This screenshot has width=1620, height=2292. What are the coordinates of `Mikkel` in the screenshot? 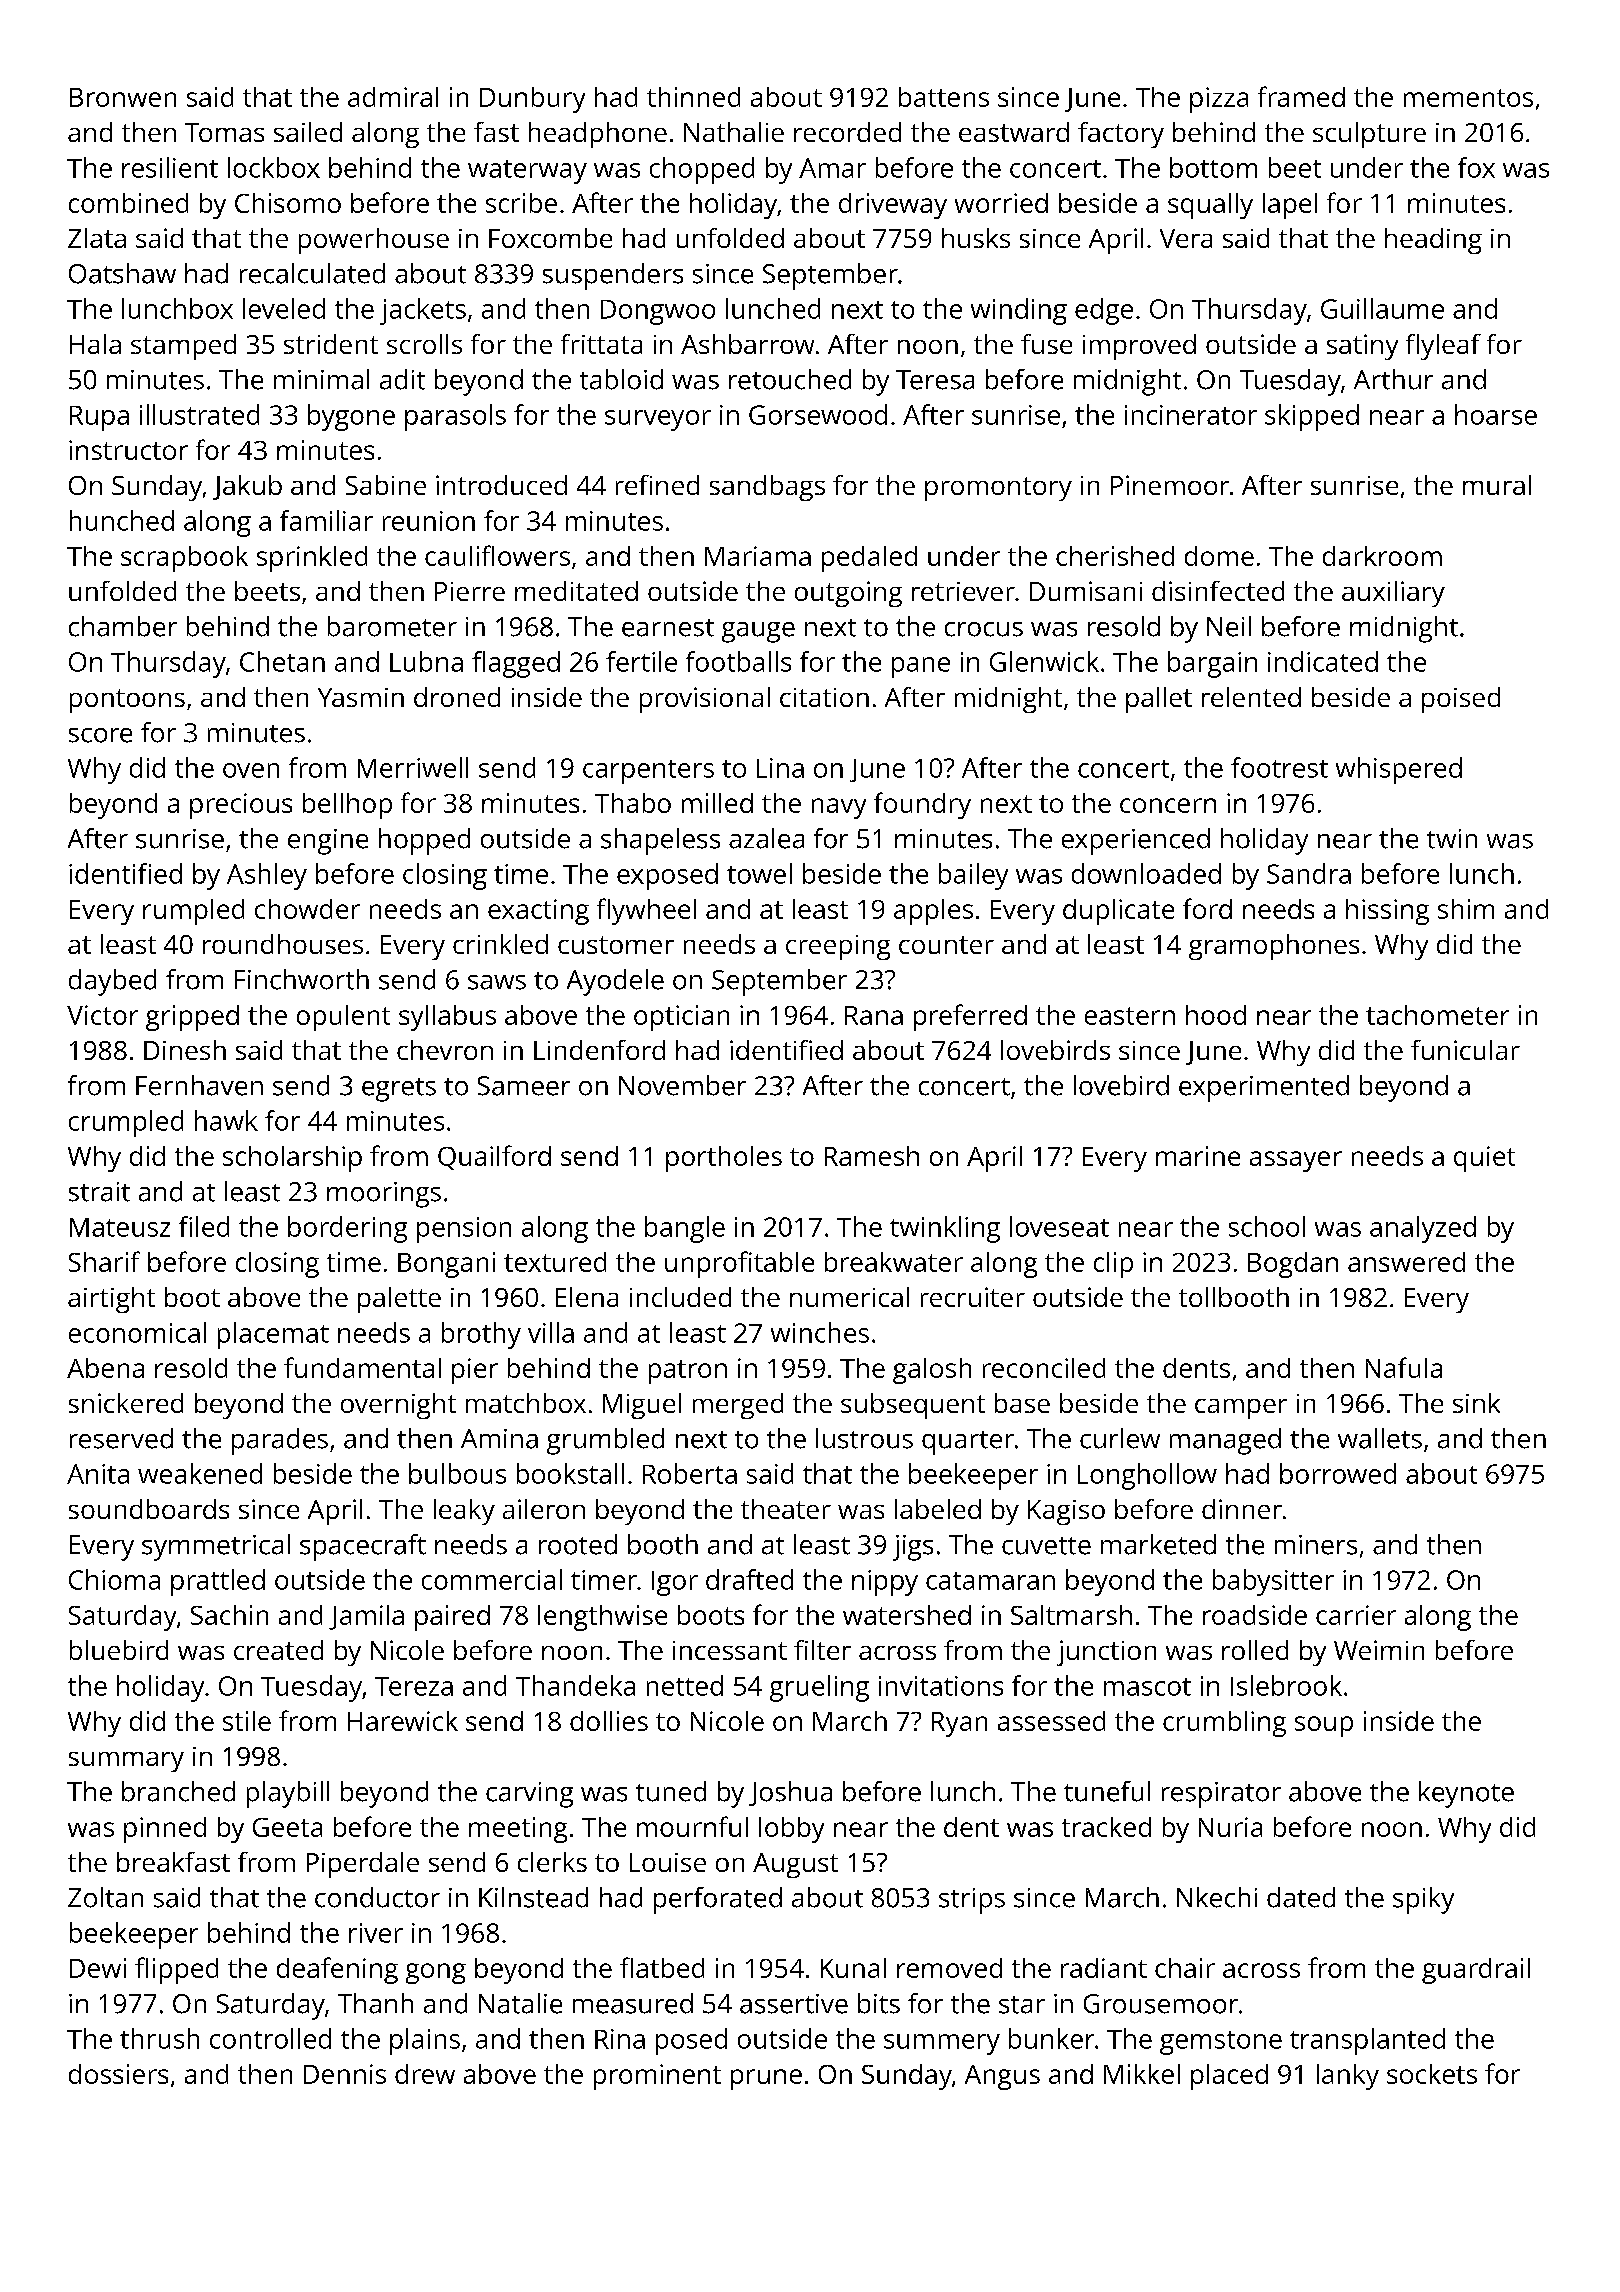 It's located at (1142, 2074).
